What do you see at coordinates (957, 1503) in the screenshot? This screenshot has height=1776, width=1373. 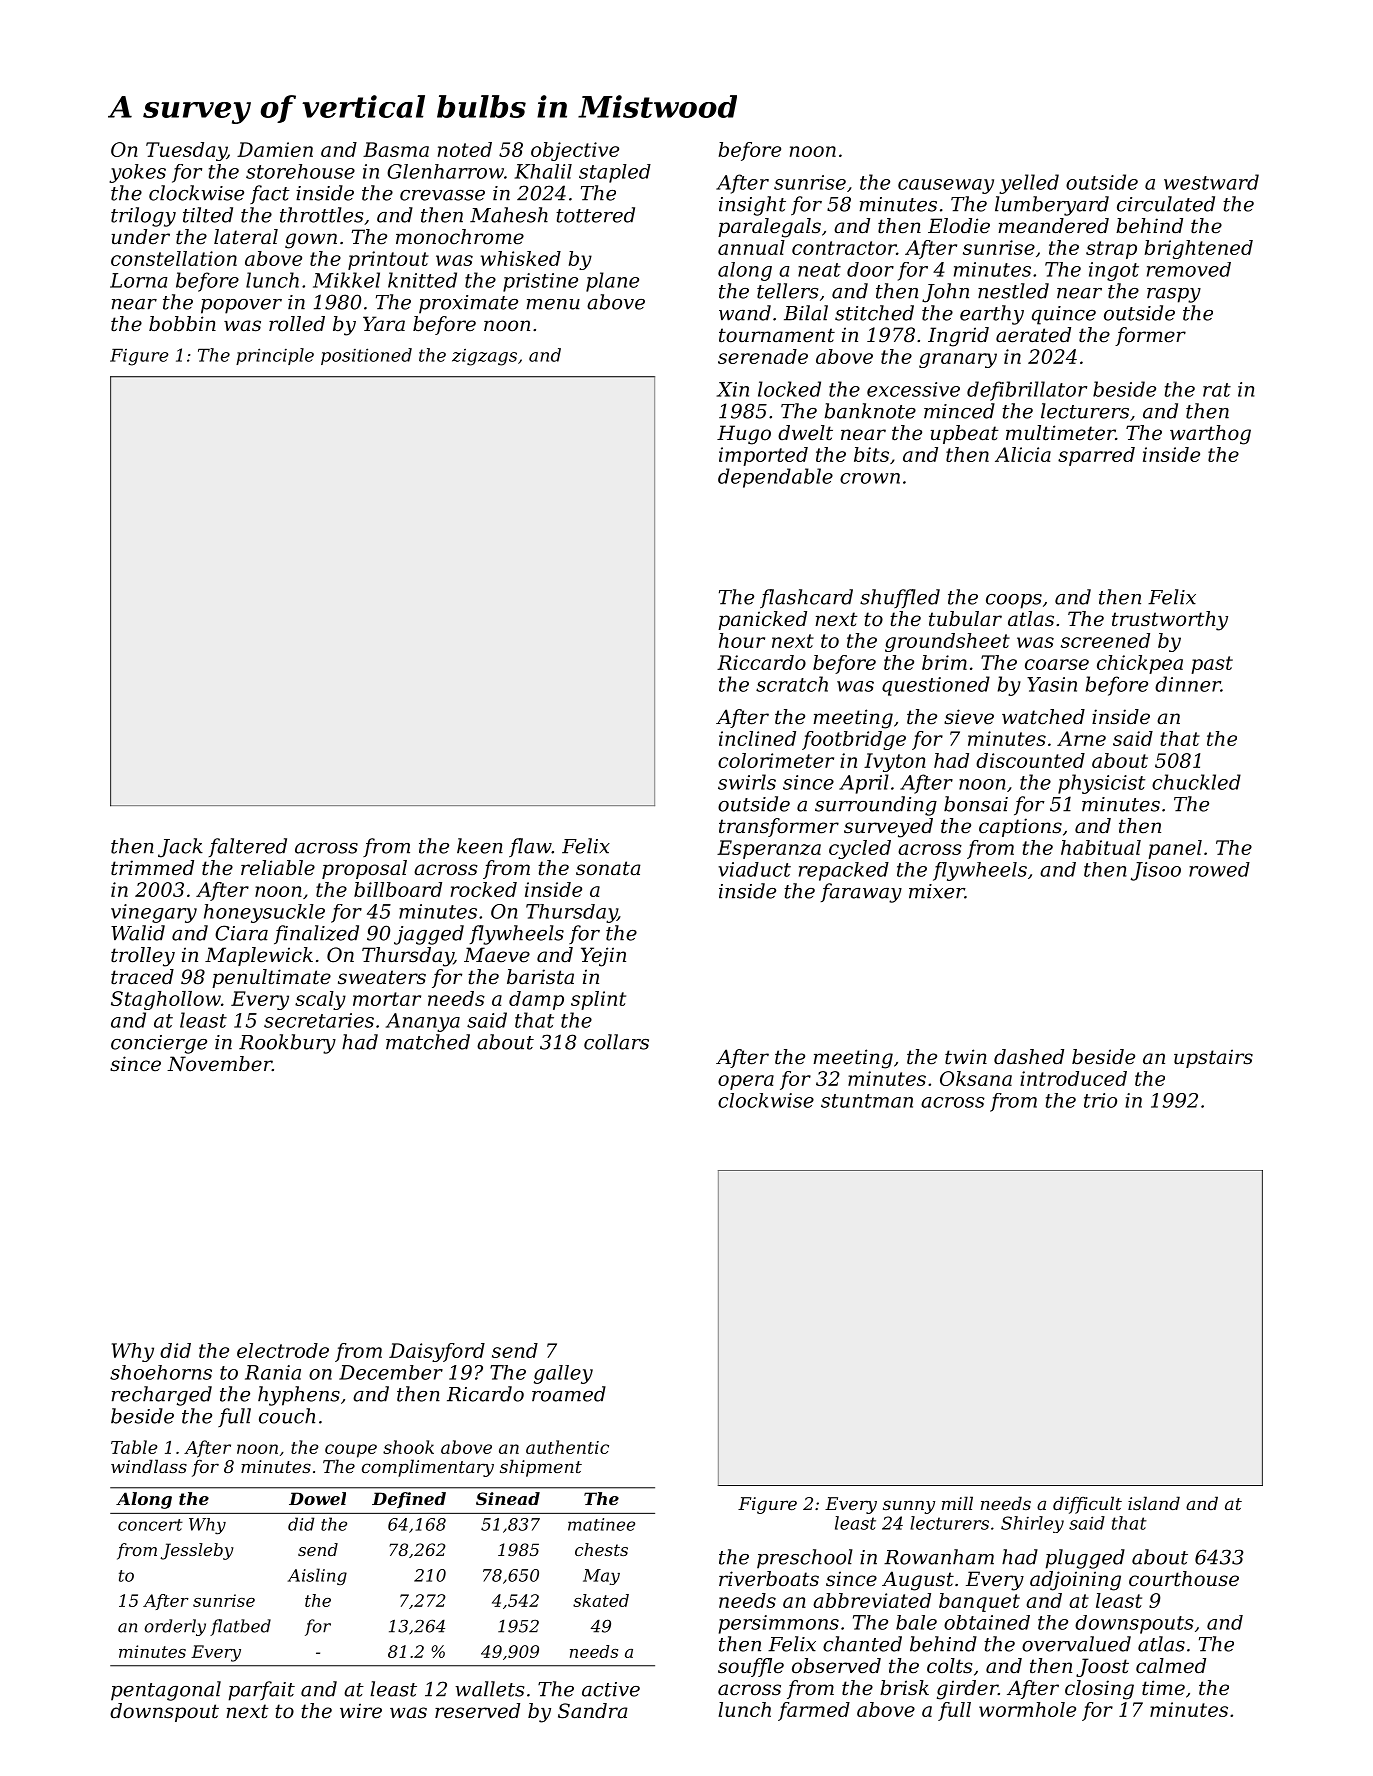 I see `mill` at bounding box center [957, 1503].
